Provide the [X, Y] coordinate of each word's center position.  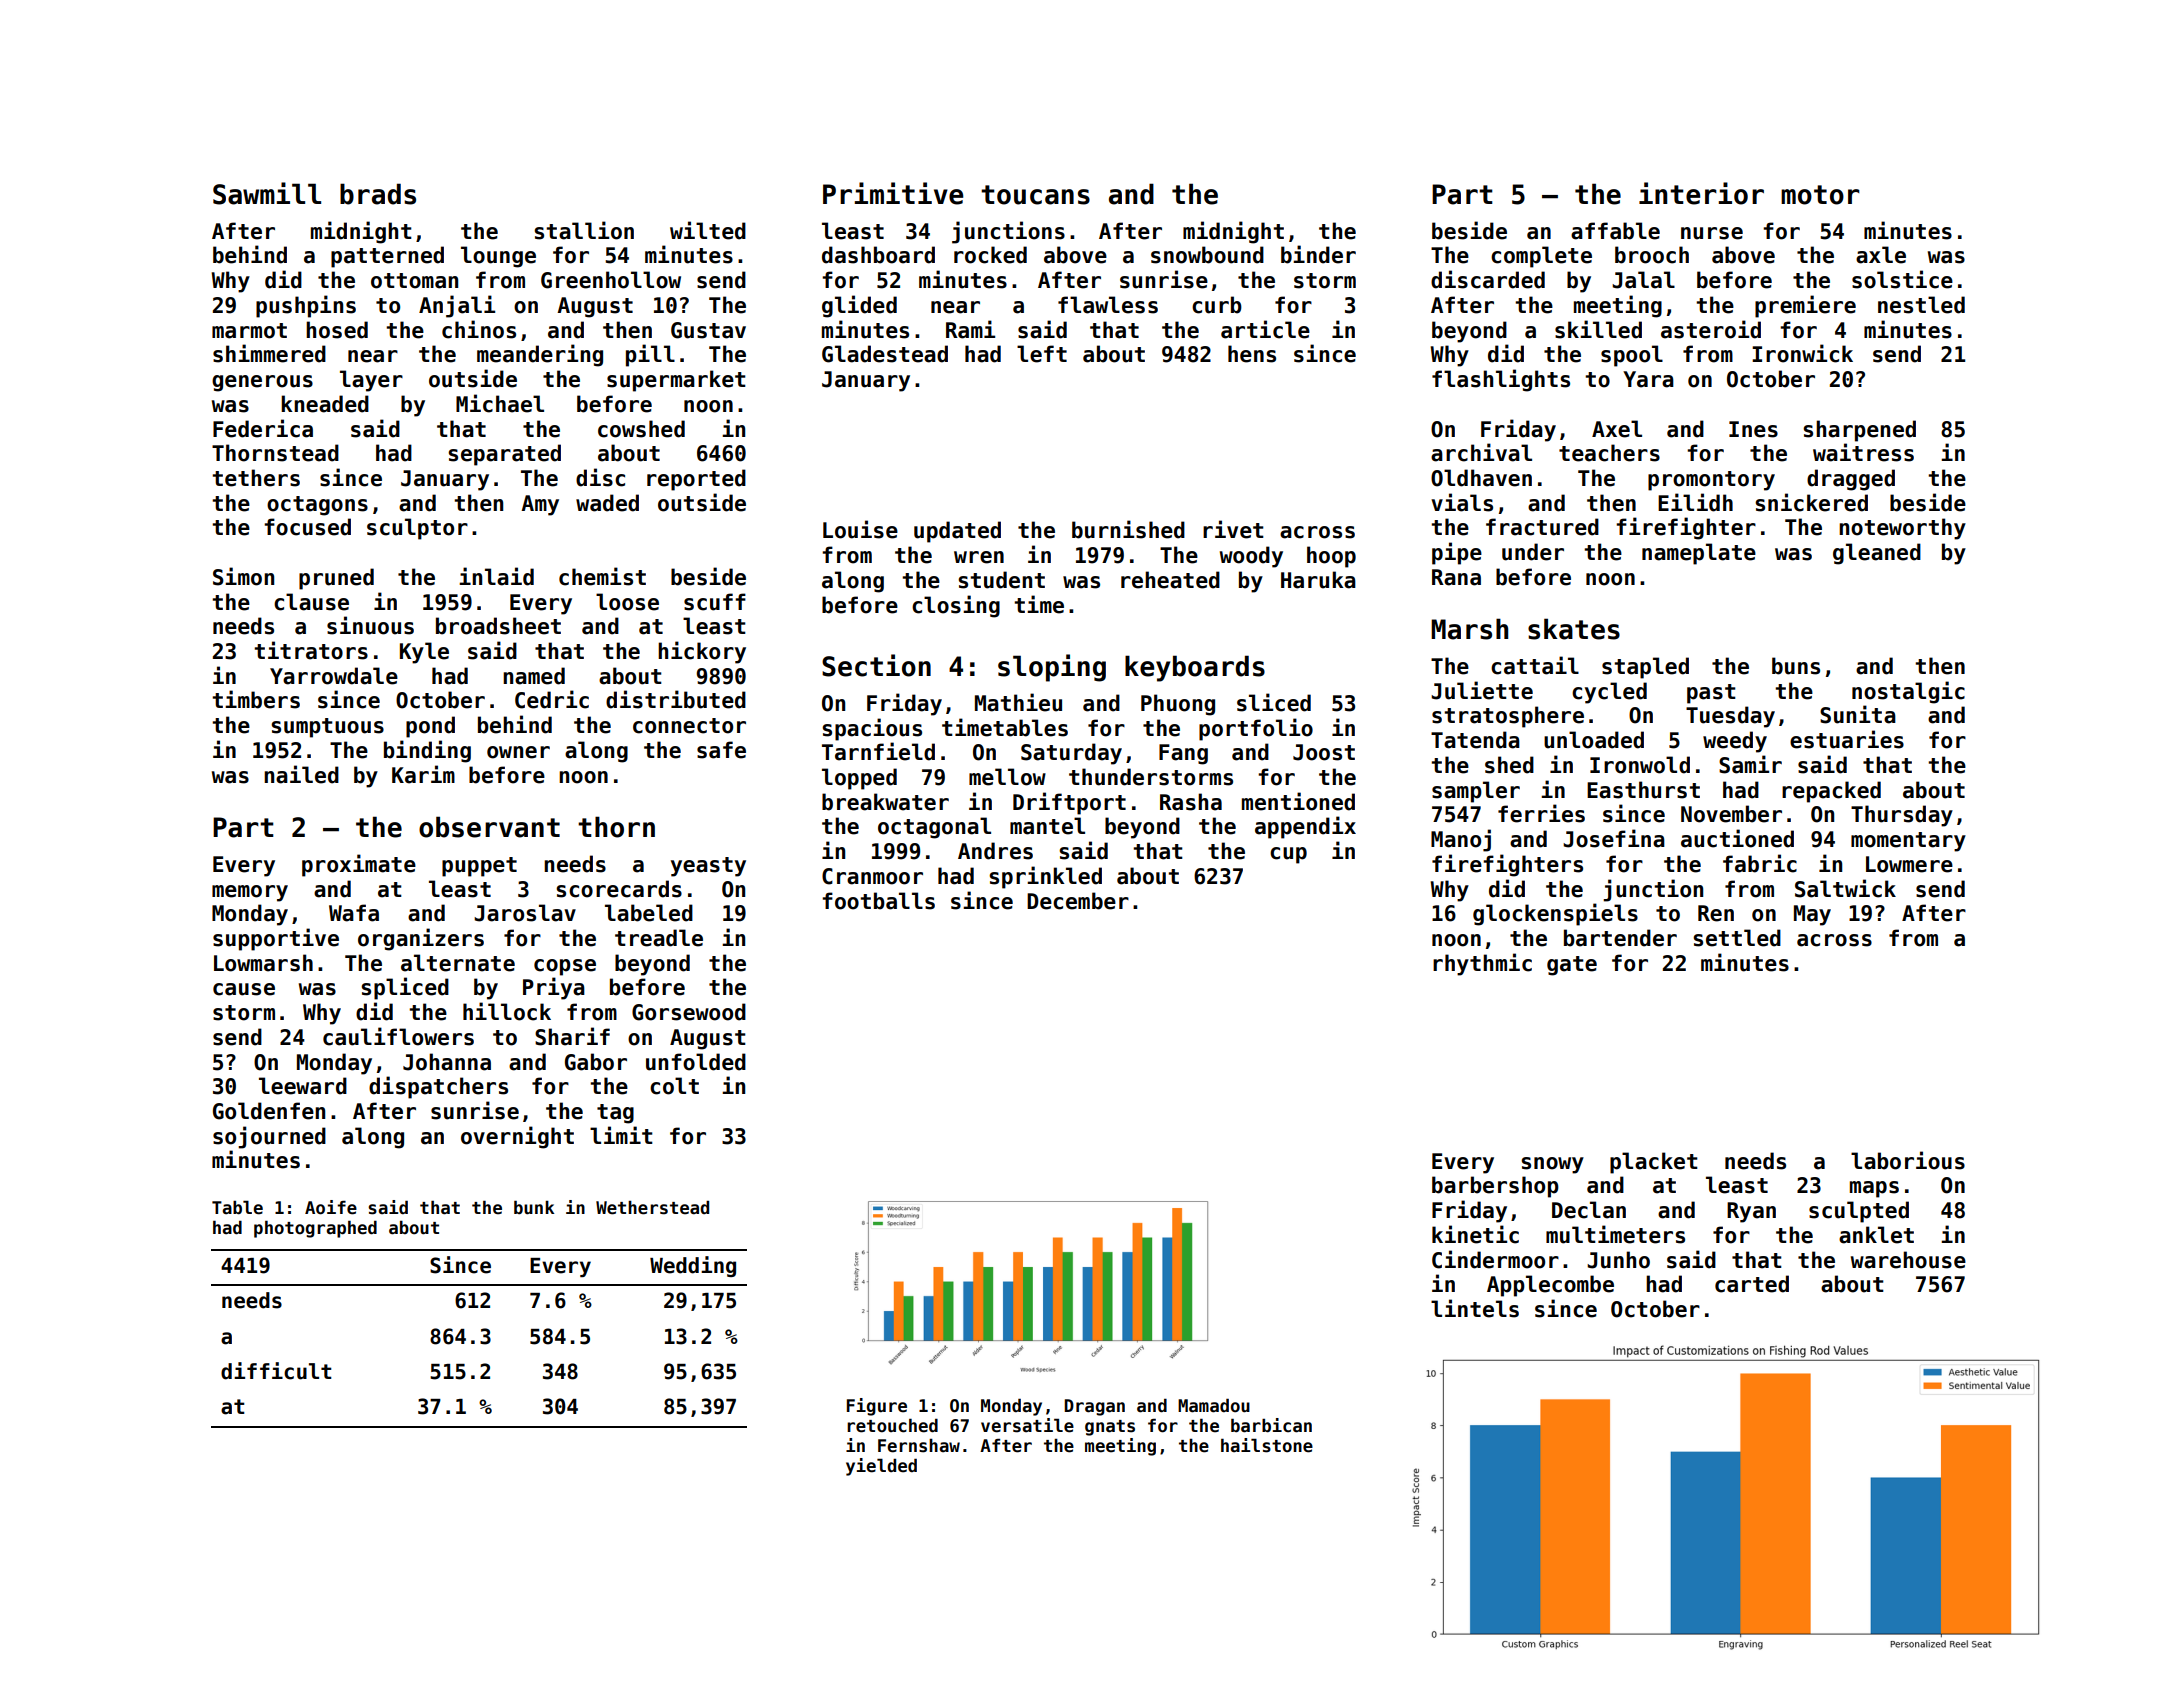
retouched [892, 1425]
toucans [1035, 195]
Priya [554, 988]
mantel [1047, 826]
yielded [881, 1467]
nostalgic [1908, 692]
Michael [500, 403]
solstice [1902, 279]
